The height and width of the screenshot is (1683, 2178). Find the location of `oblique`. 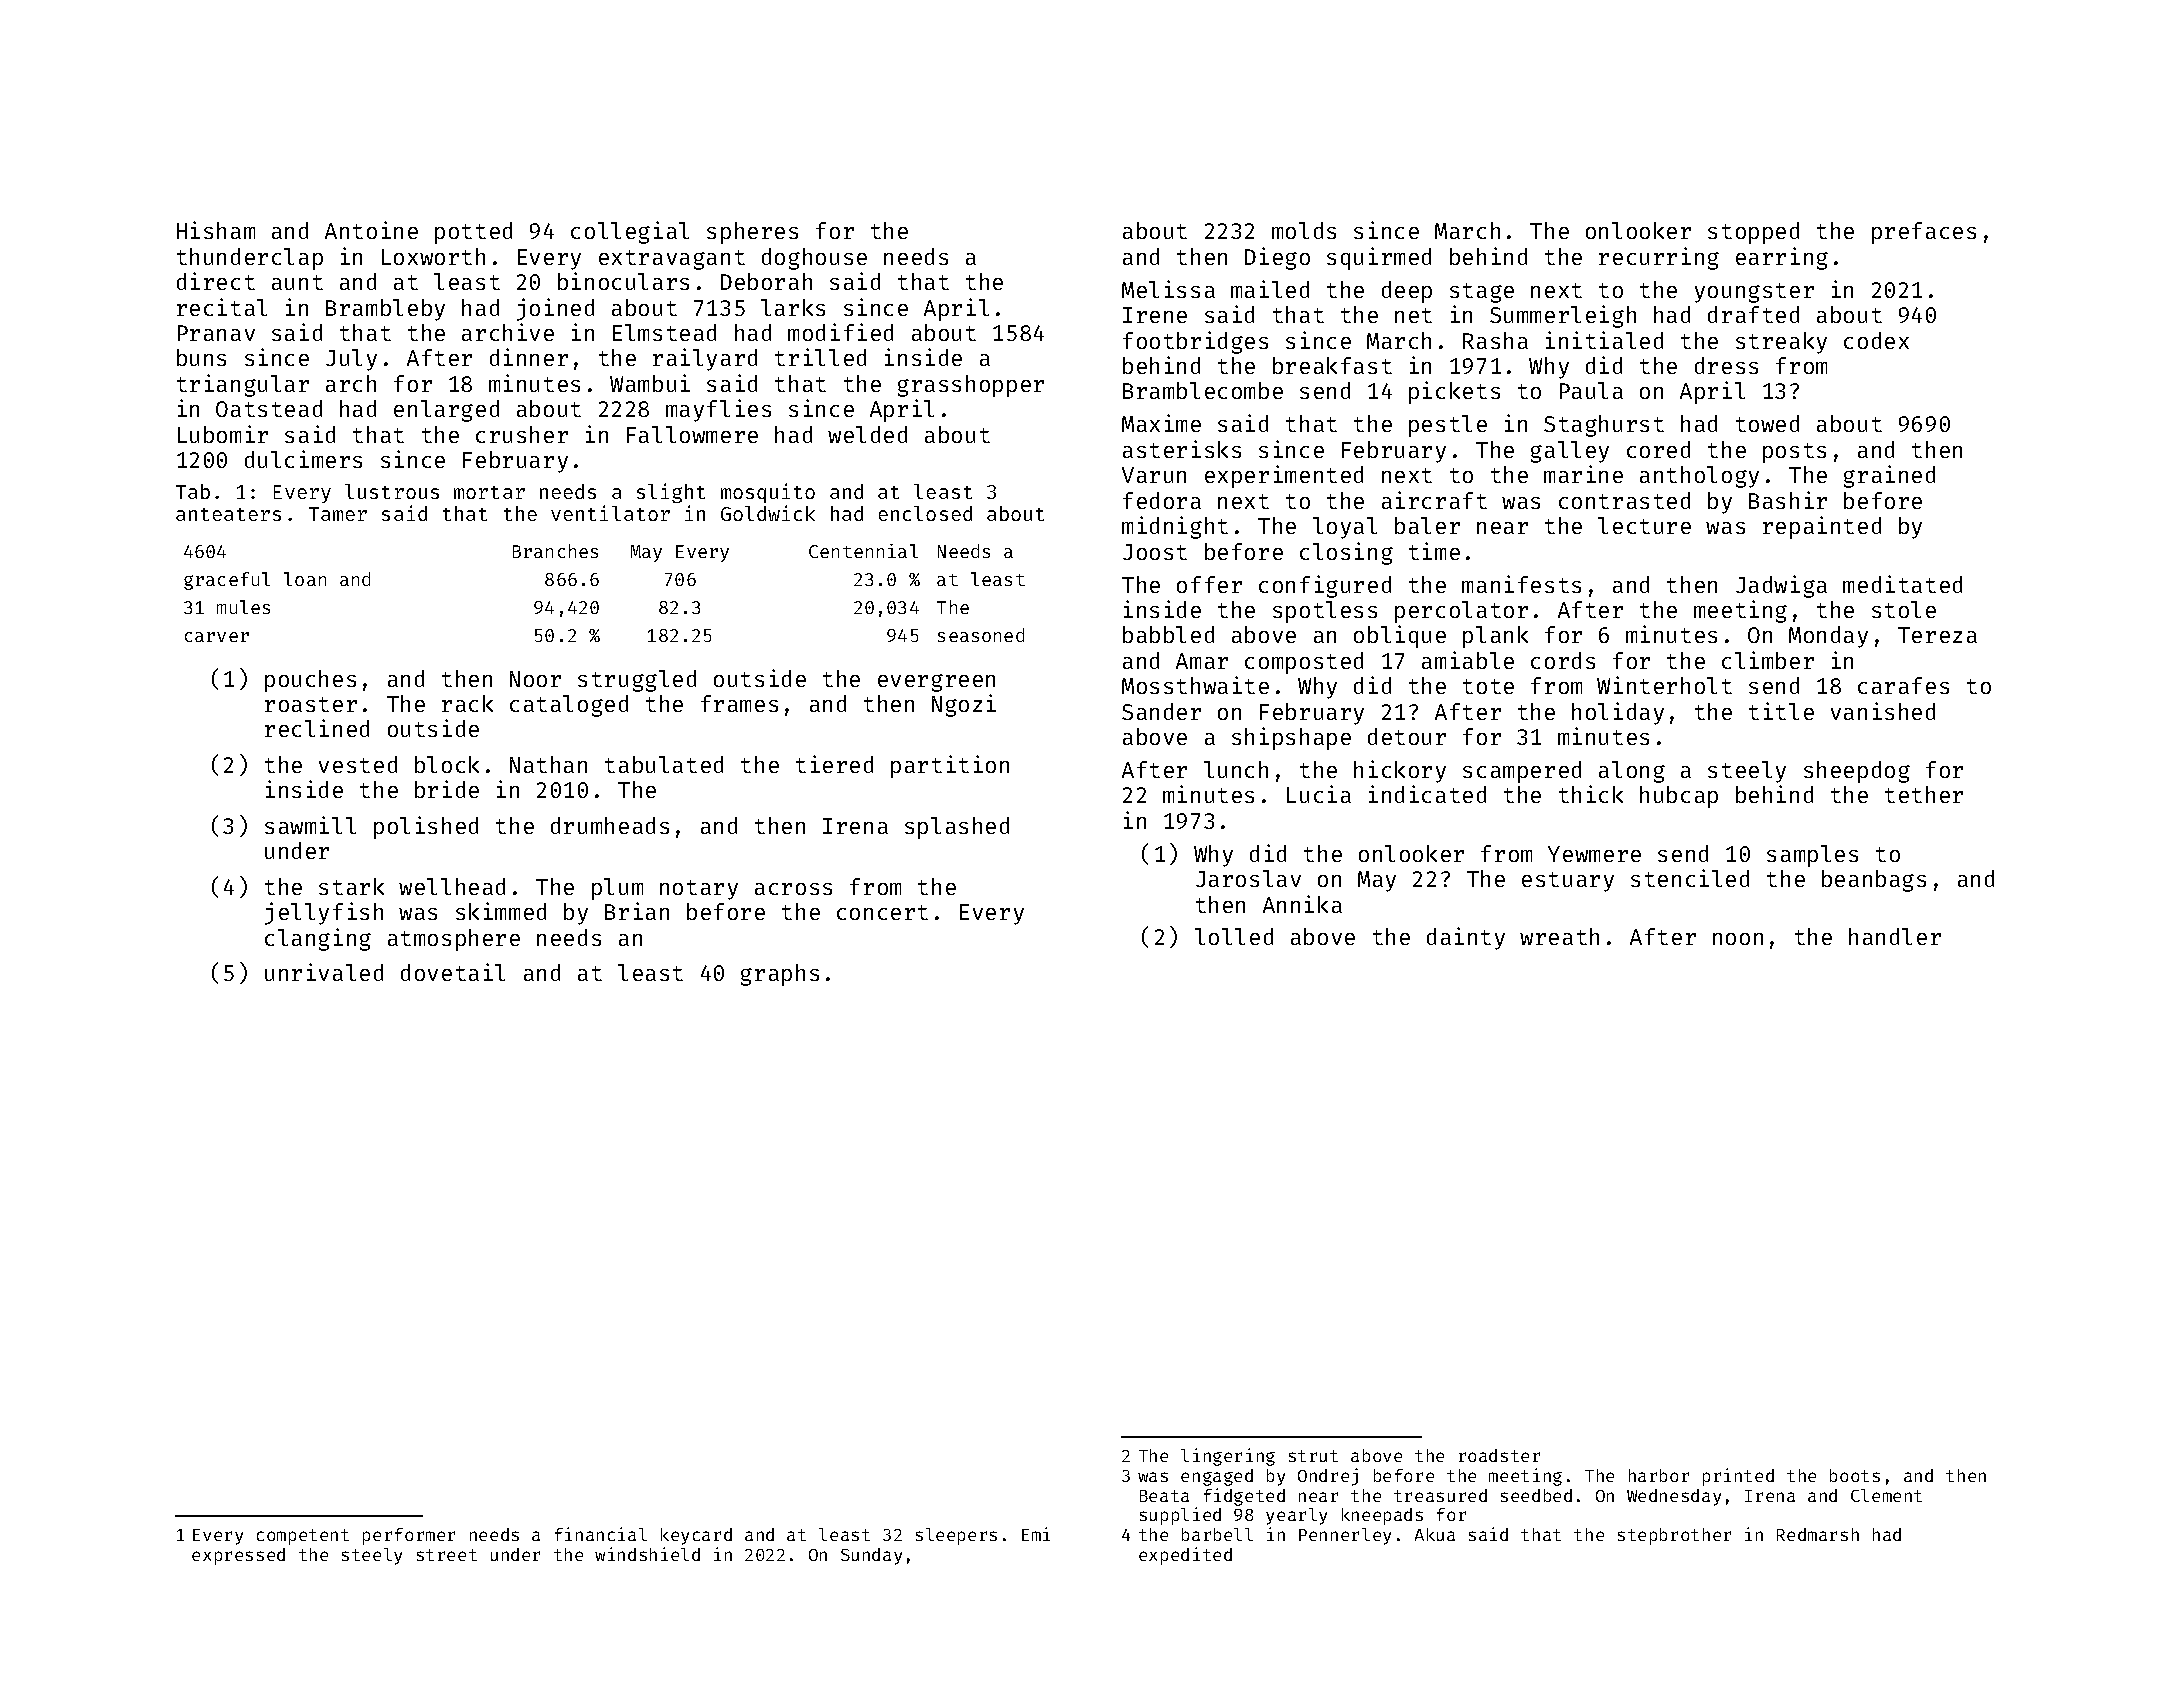

oblique is located at coordinates (1400, 636).
